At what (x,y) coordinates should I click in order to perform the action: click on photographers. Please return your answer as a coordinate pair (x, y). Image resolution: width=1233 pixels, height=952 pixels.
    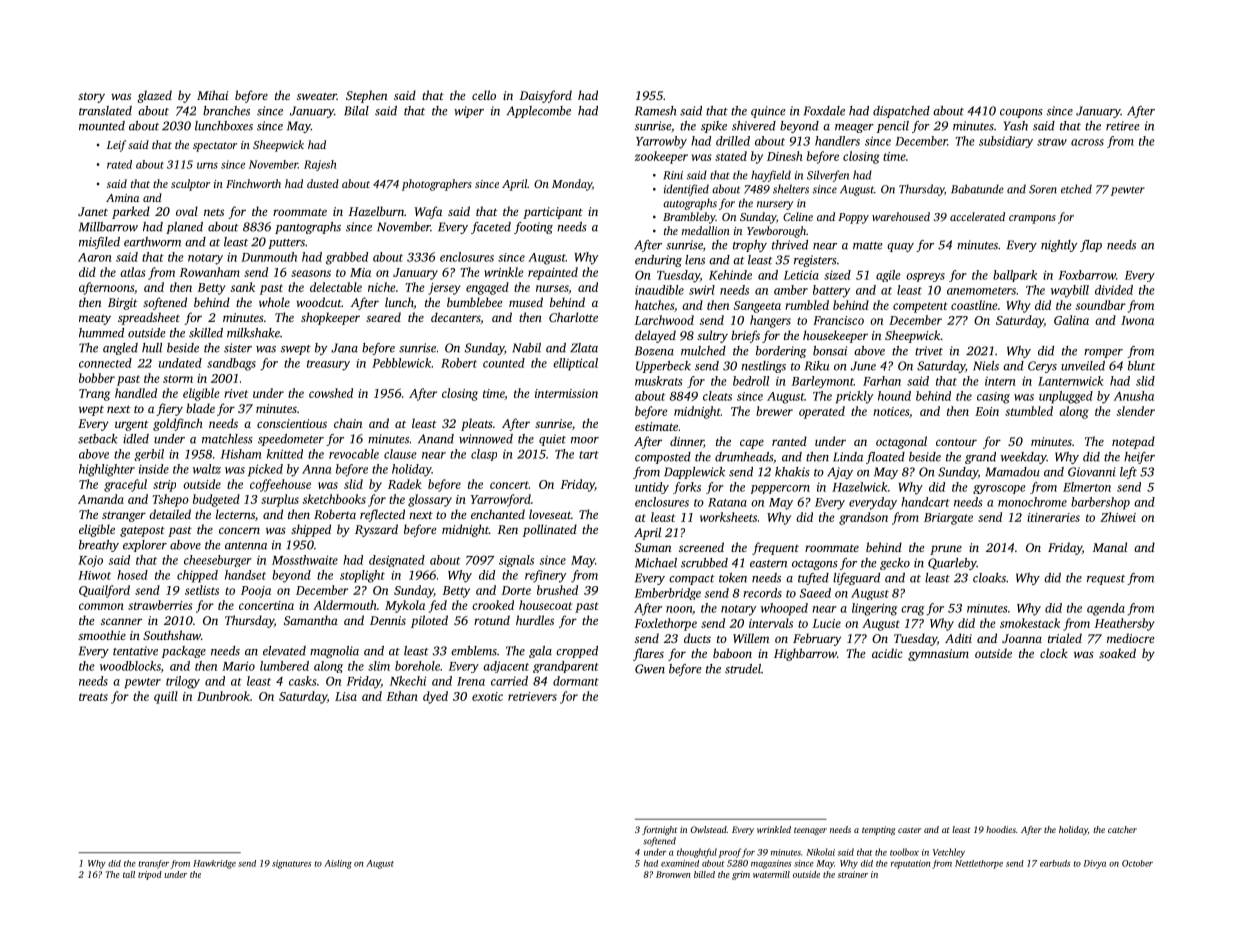
    Looking at the image, I should click on (437, 185).
